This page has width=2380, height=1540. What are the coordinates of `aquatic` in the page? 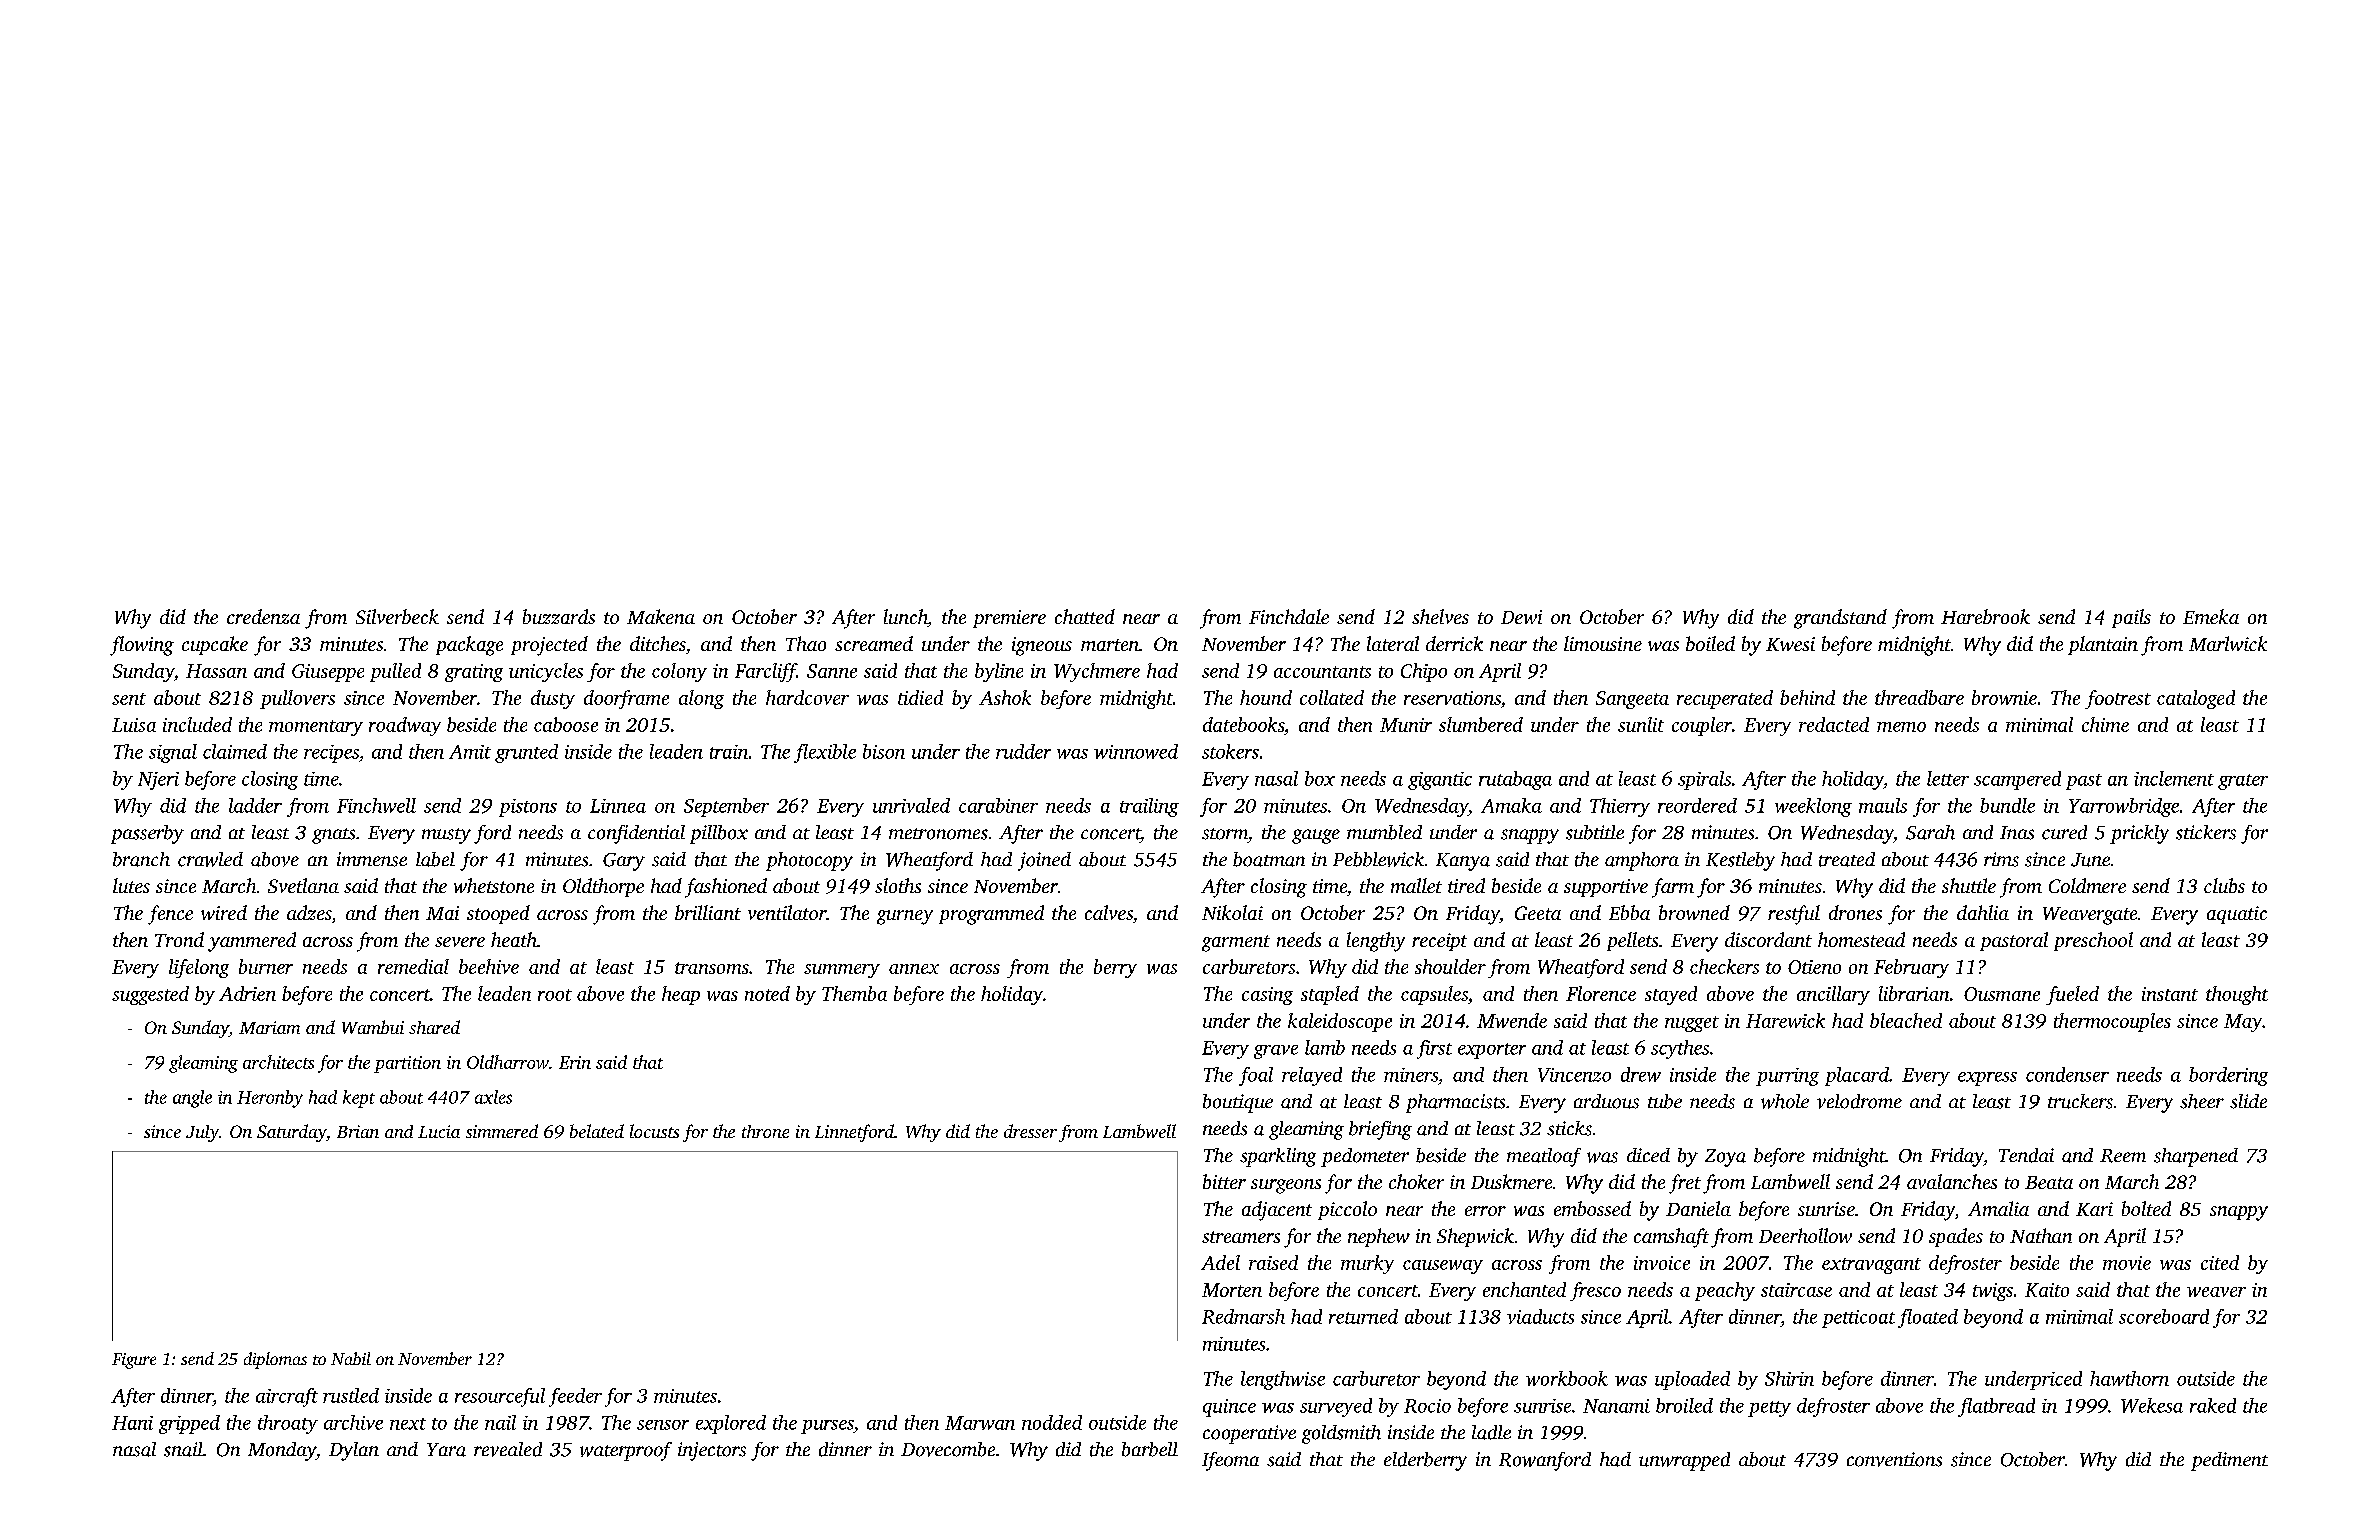 It's located at (2237, 915).
